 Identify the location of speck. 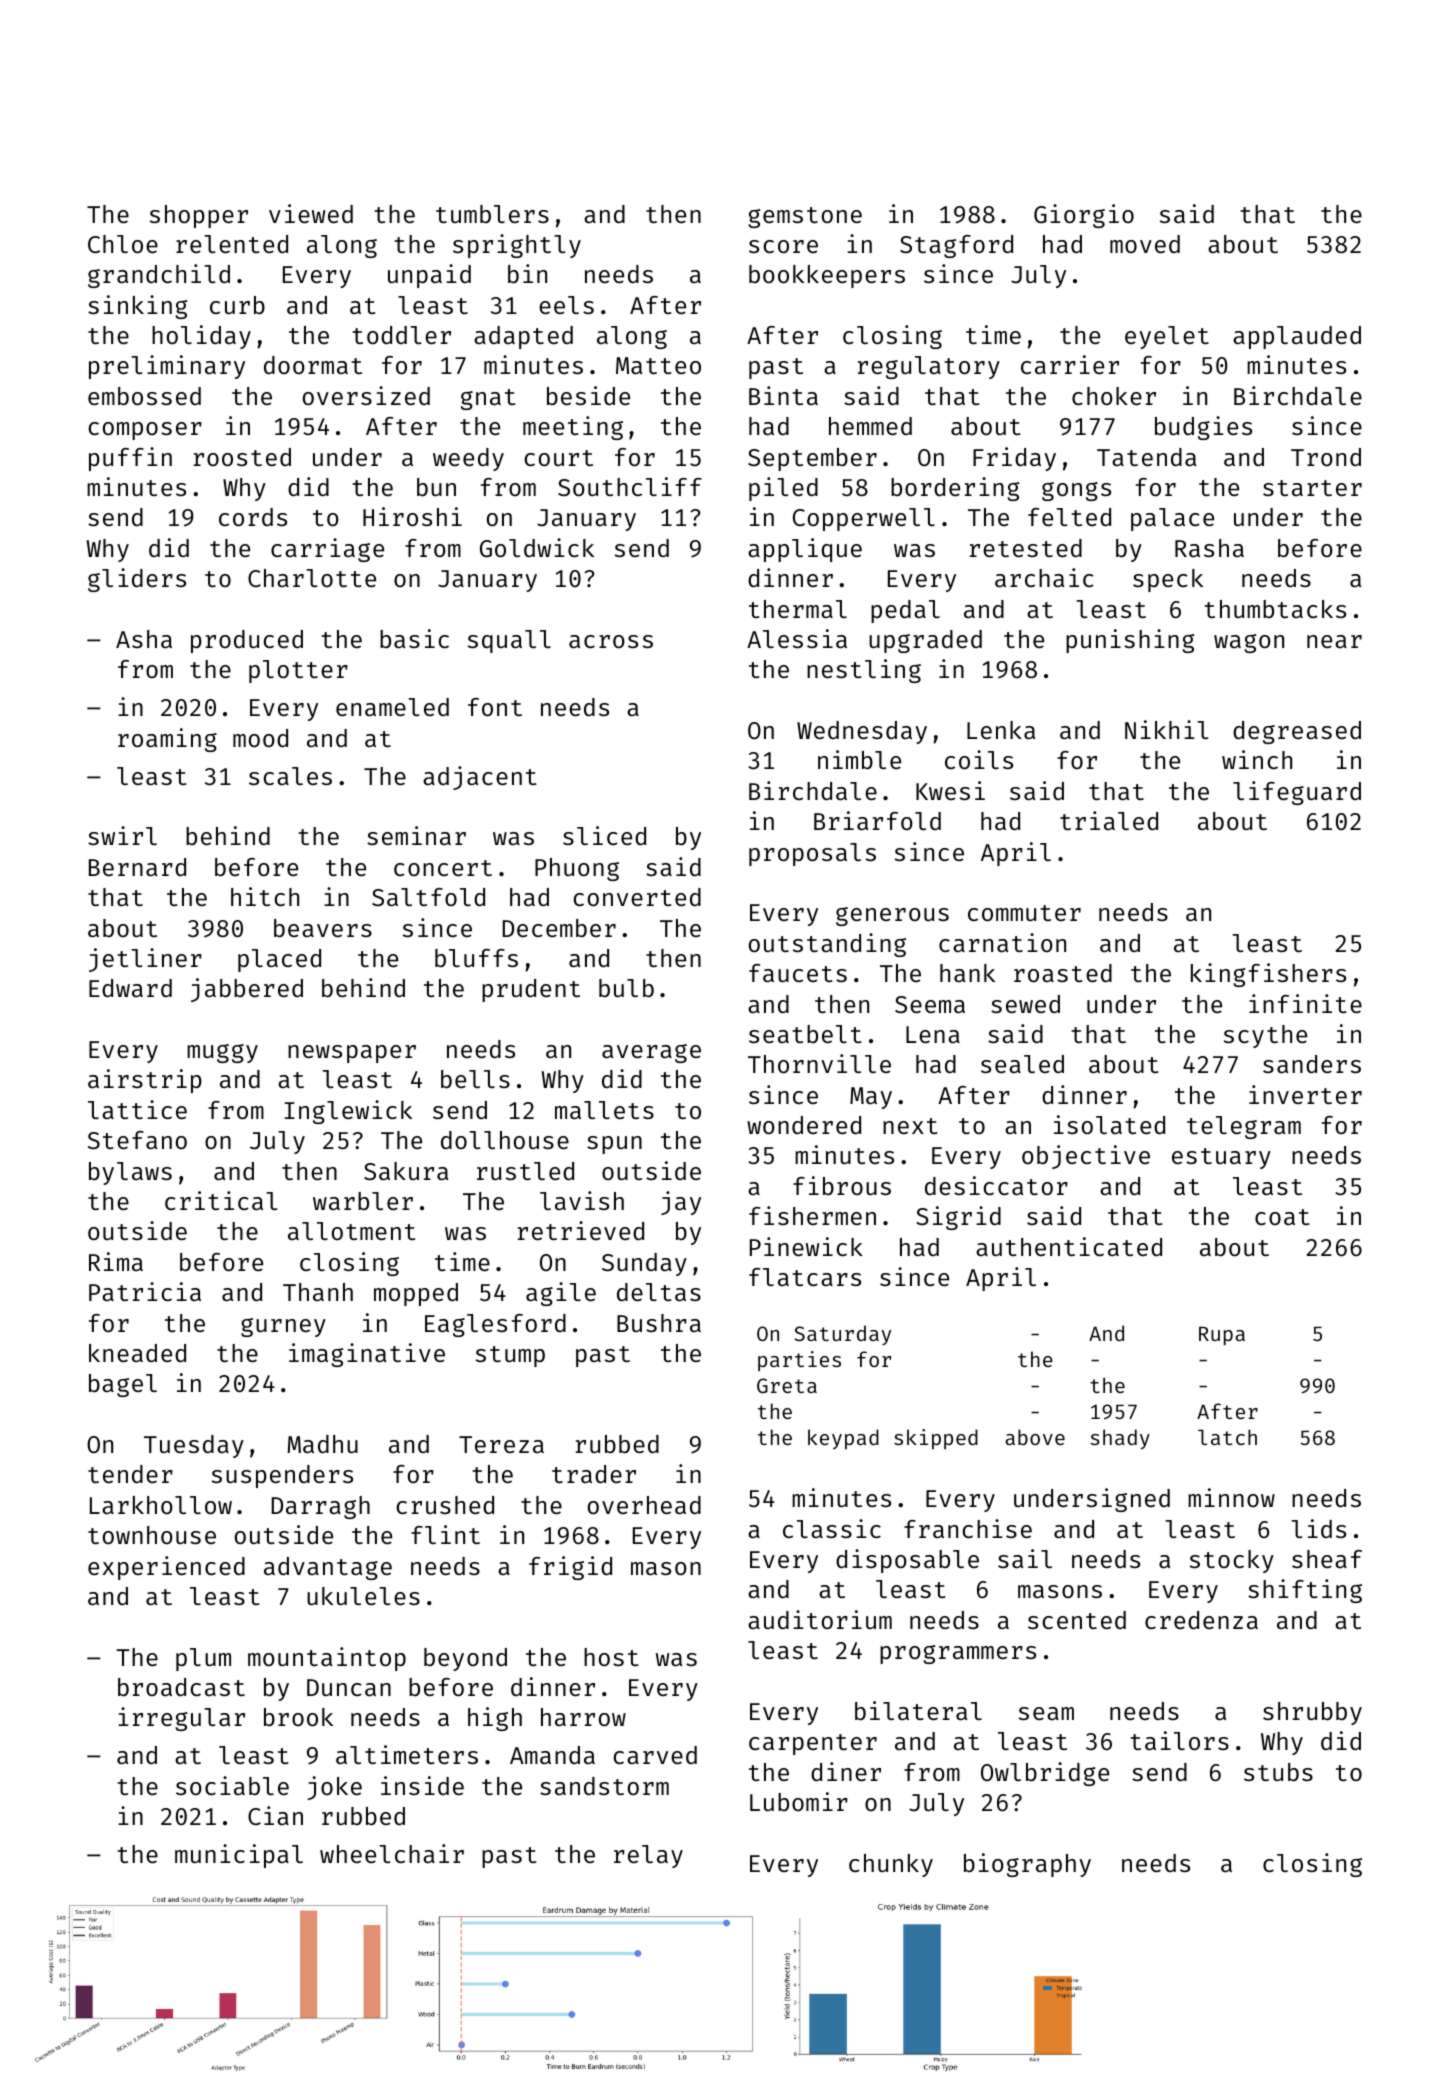
(1168, 580).
